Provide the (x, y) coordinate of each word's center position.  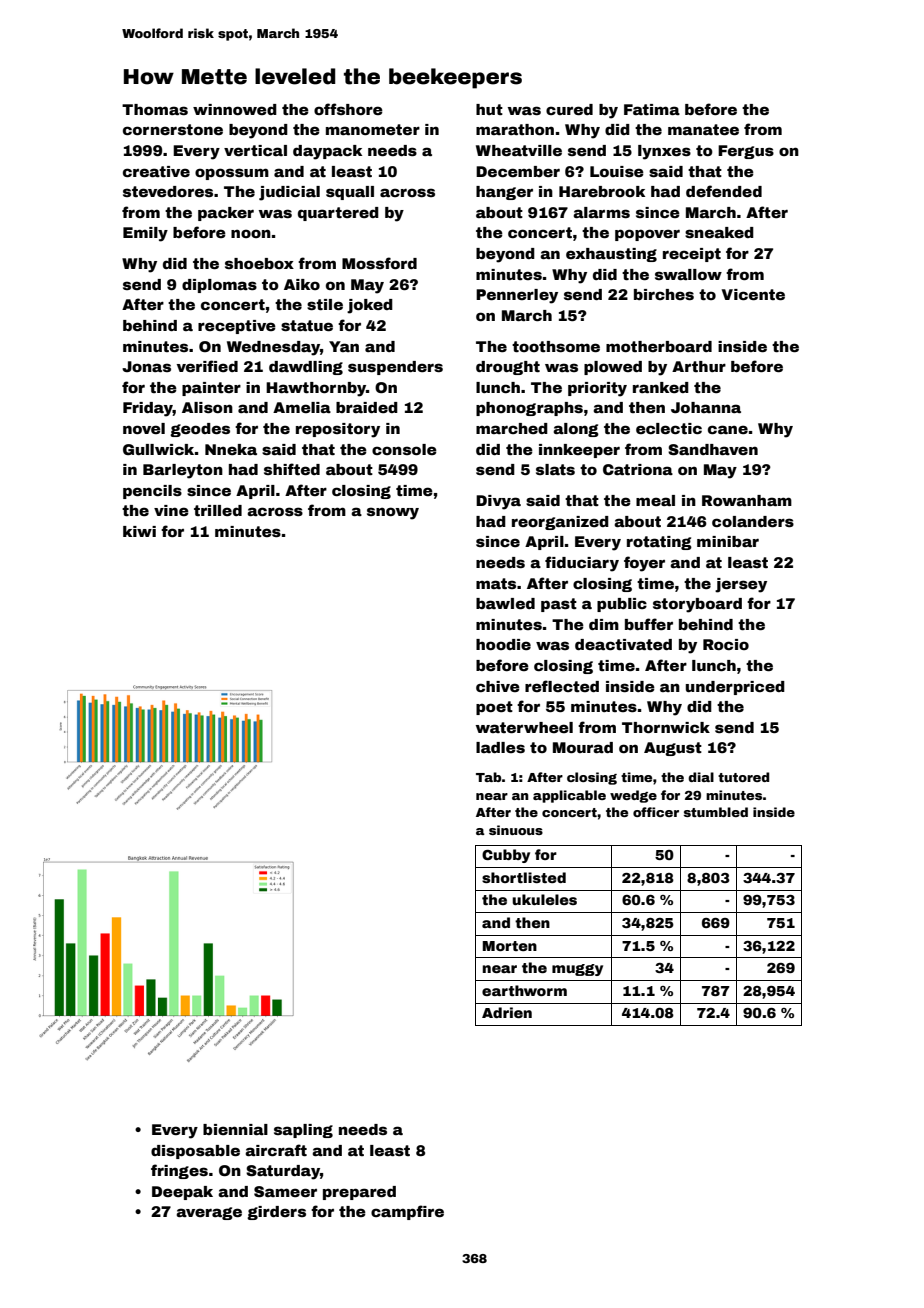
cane (728, 429)
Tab (488, 777)
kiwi (139, 531)
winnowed (235, 109)
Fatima (652, 109)
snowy (393, 513)
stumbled (716, 812)
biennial (235, 1129)
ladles (500, 747)
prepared (359, 1193)
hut (489, 109)
